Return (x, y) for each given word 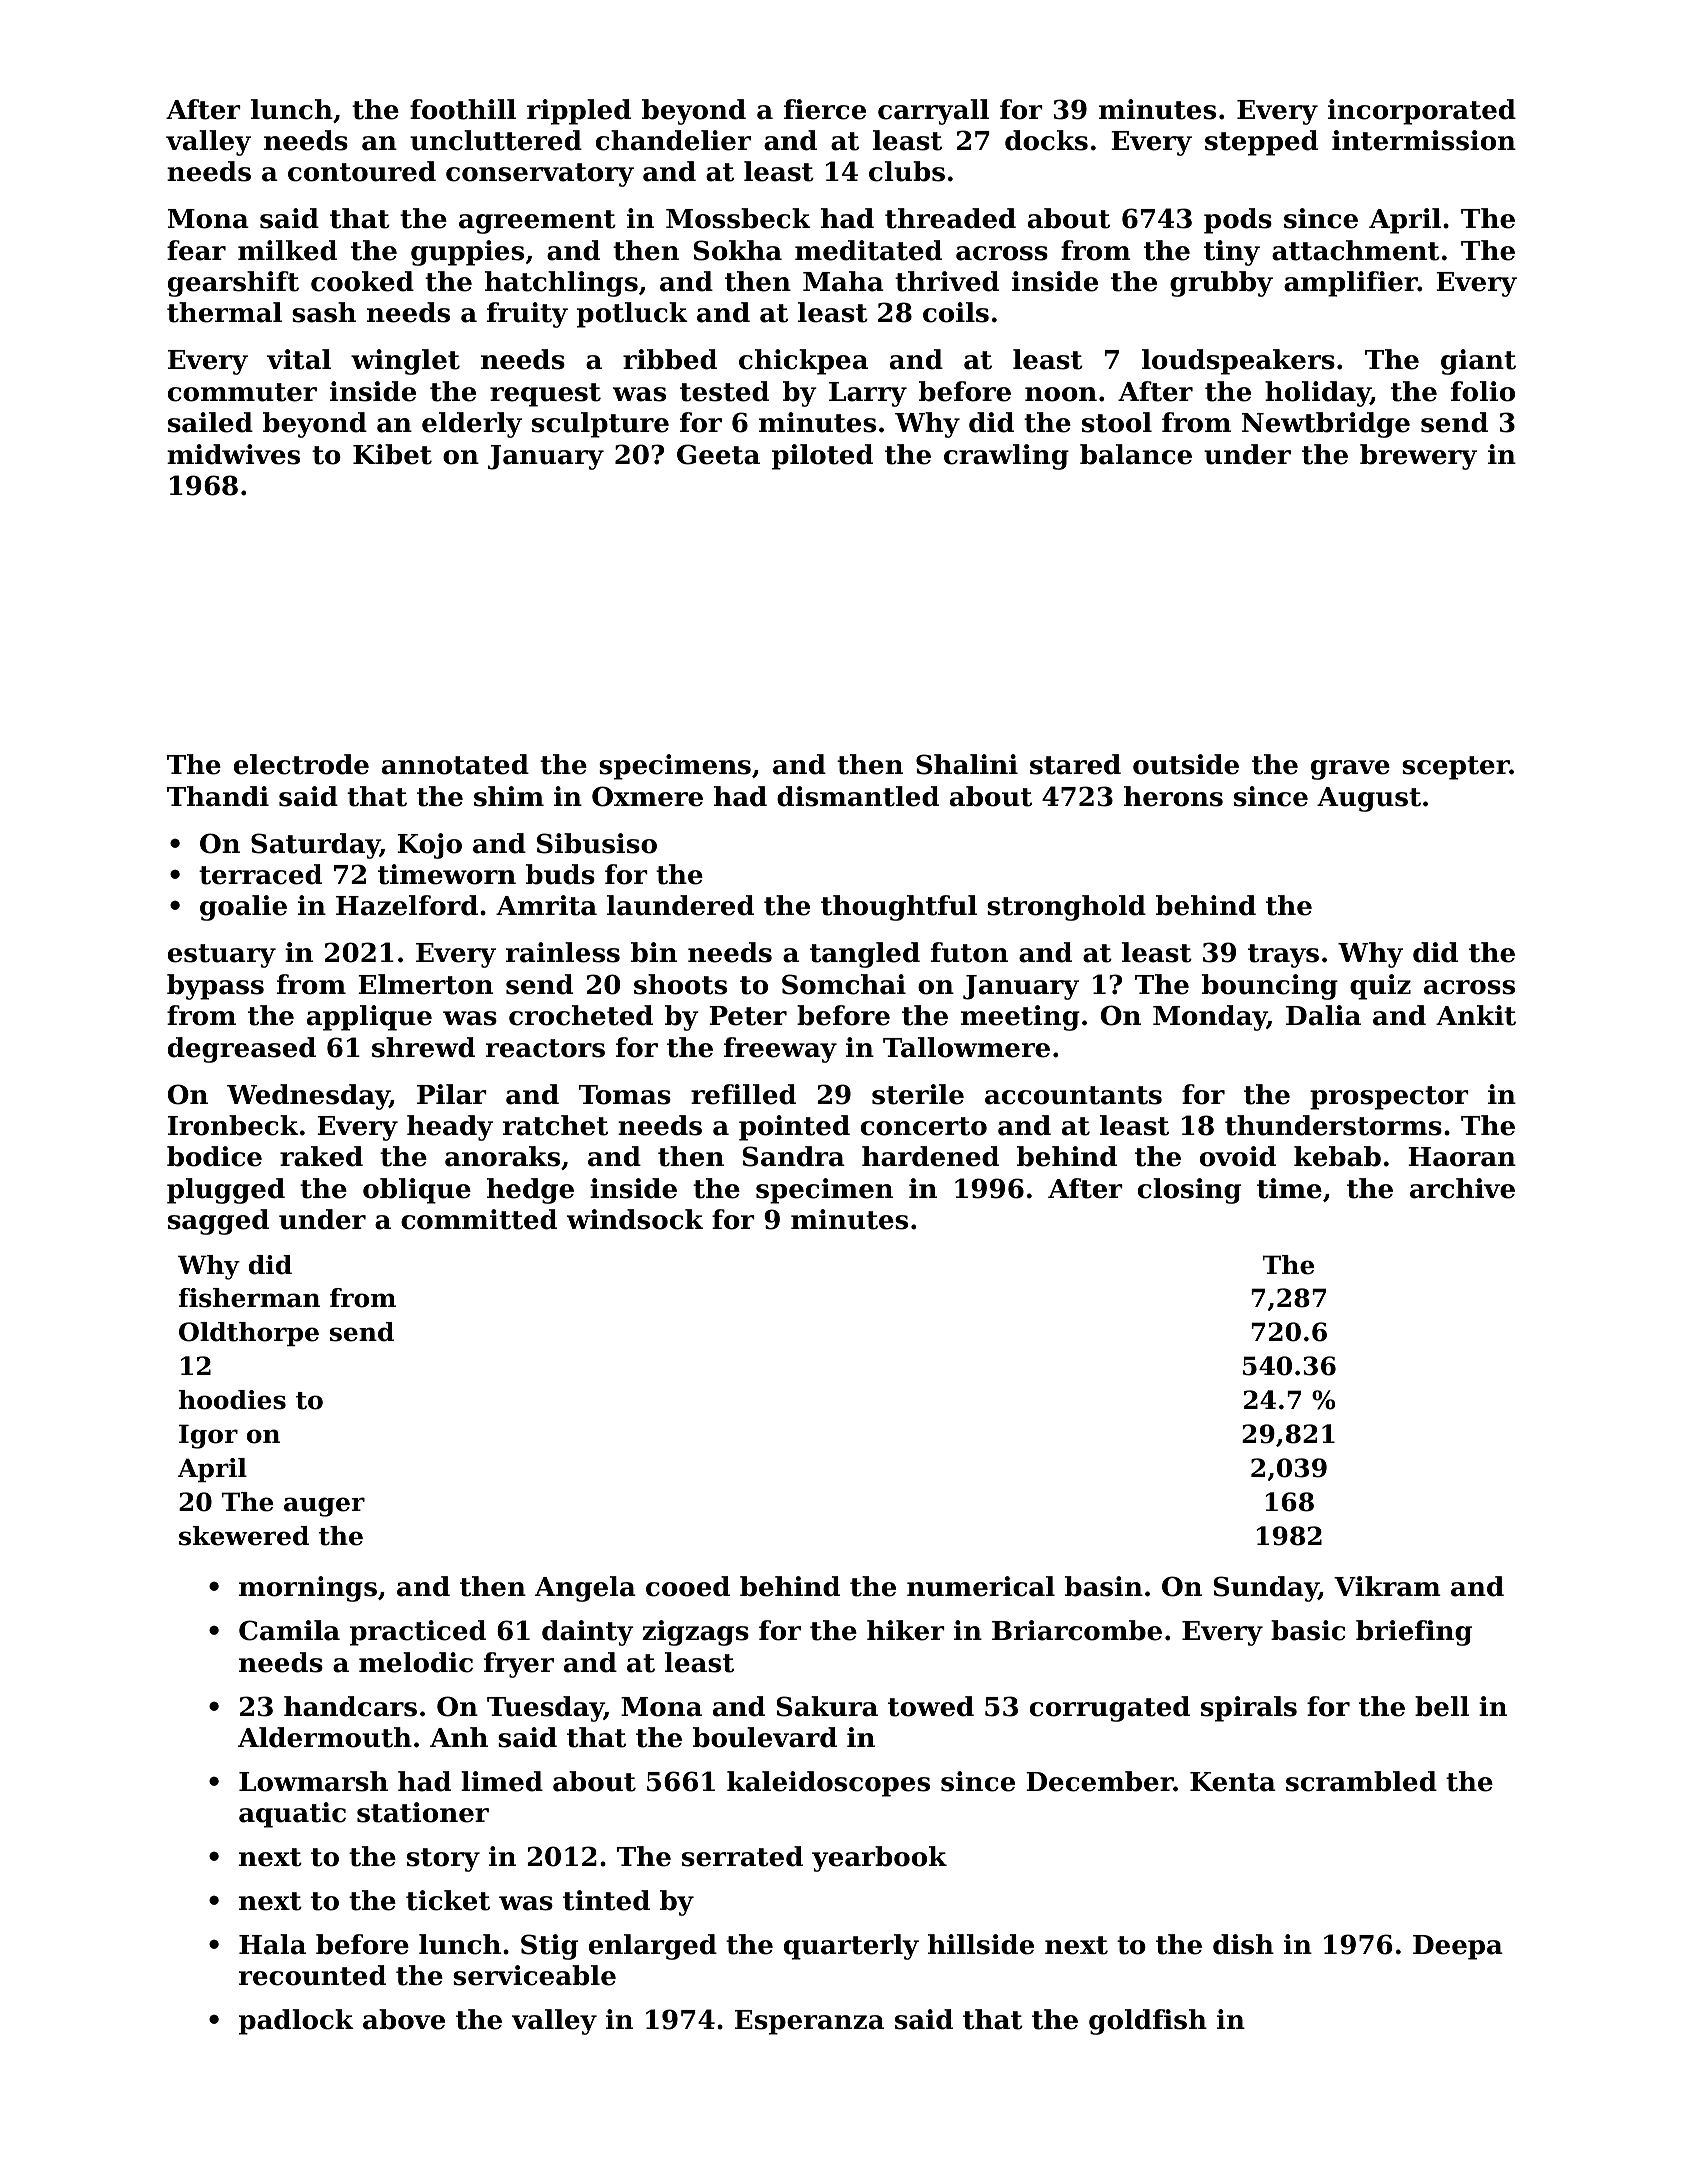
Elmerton (425, 984)
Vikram (1387, 1586)
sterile (918, 1094)
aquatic (292, 1815)
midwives (233, 454)
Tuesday (545, 1709)
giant (1478, 362)
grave (1350, 770)
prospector (1389, 1098)
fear (196, 250)
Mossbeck (738, 218)
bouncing (1270, 987)
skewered (244, 1536)
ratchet (555, 1125)
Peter (748, 1016)
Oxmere (647, 796)
